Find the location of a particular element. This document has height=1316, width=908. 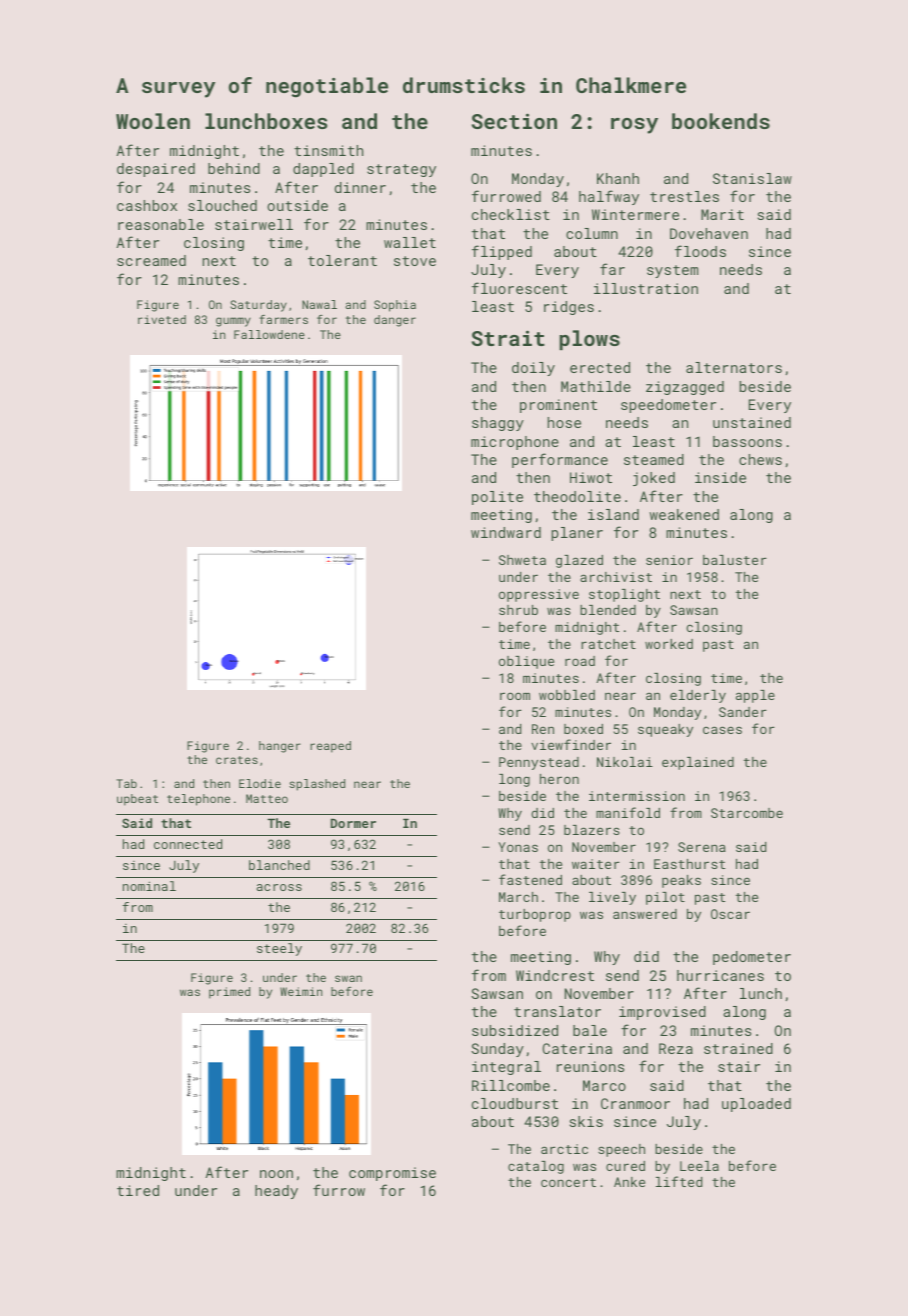

noon is located at coordinates (276, 1174).
